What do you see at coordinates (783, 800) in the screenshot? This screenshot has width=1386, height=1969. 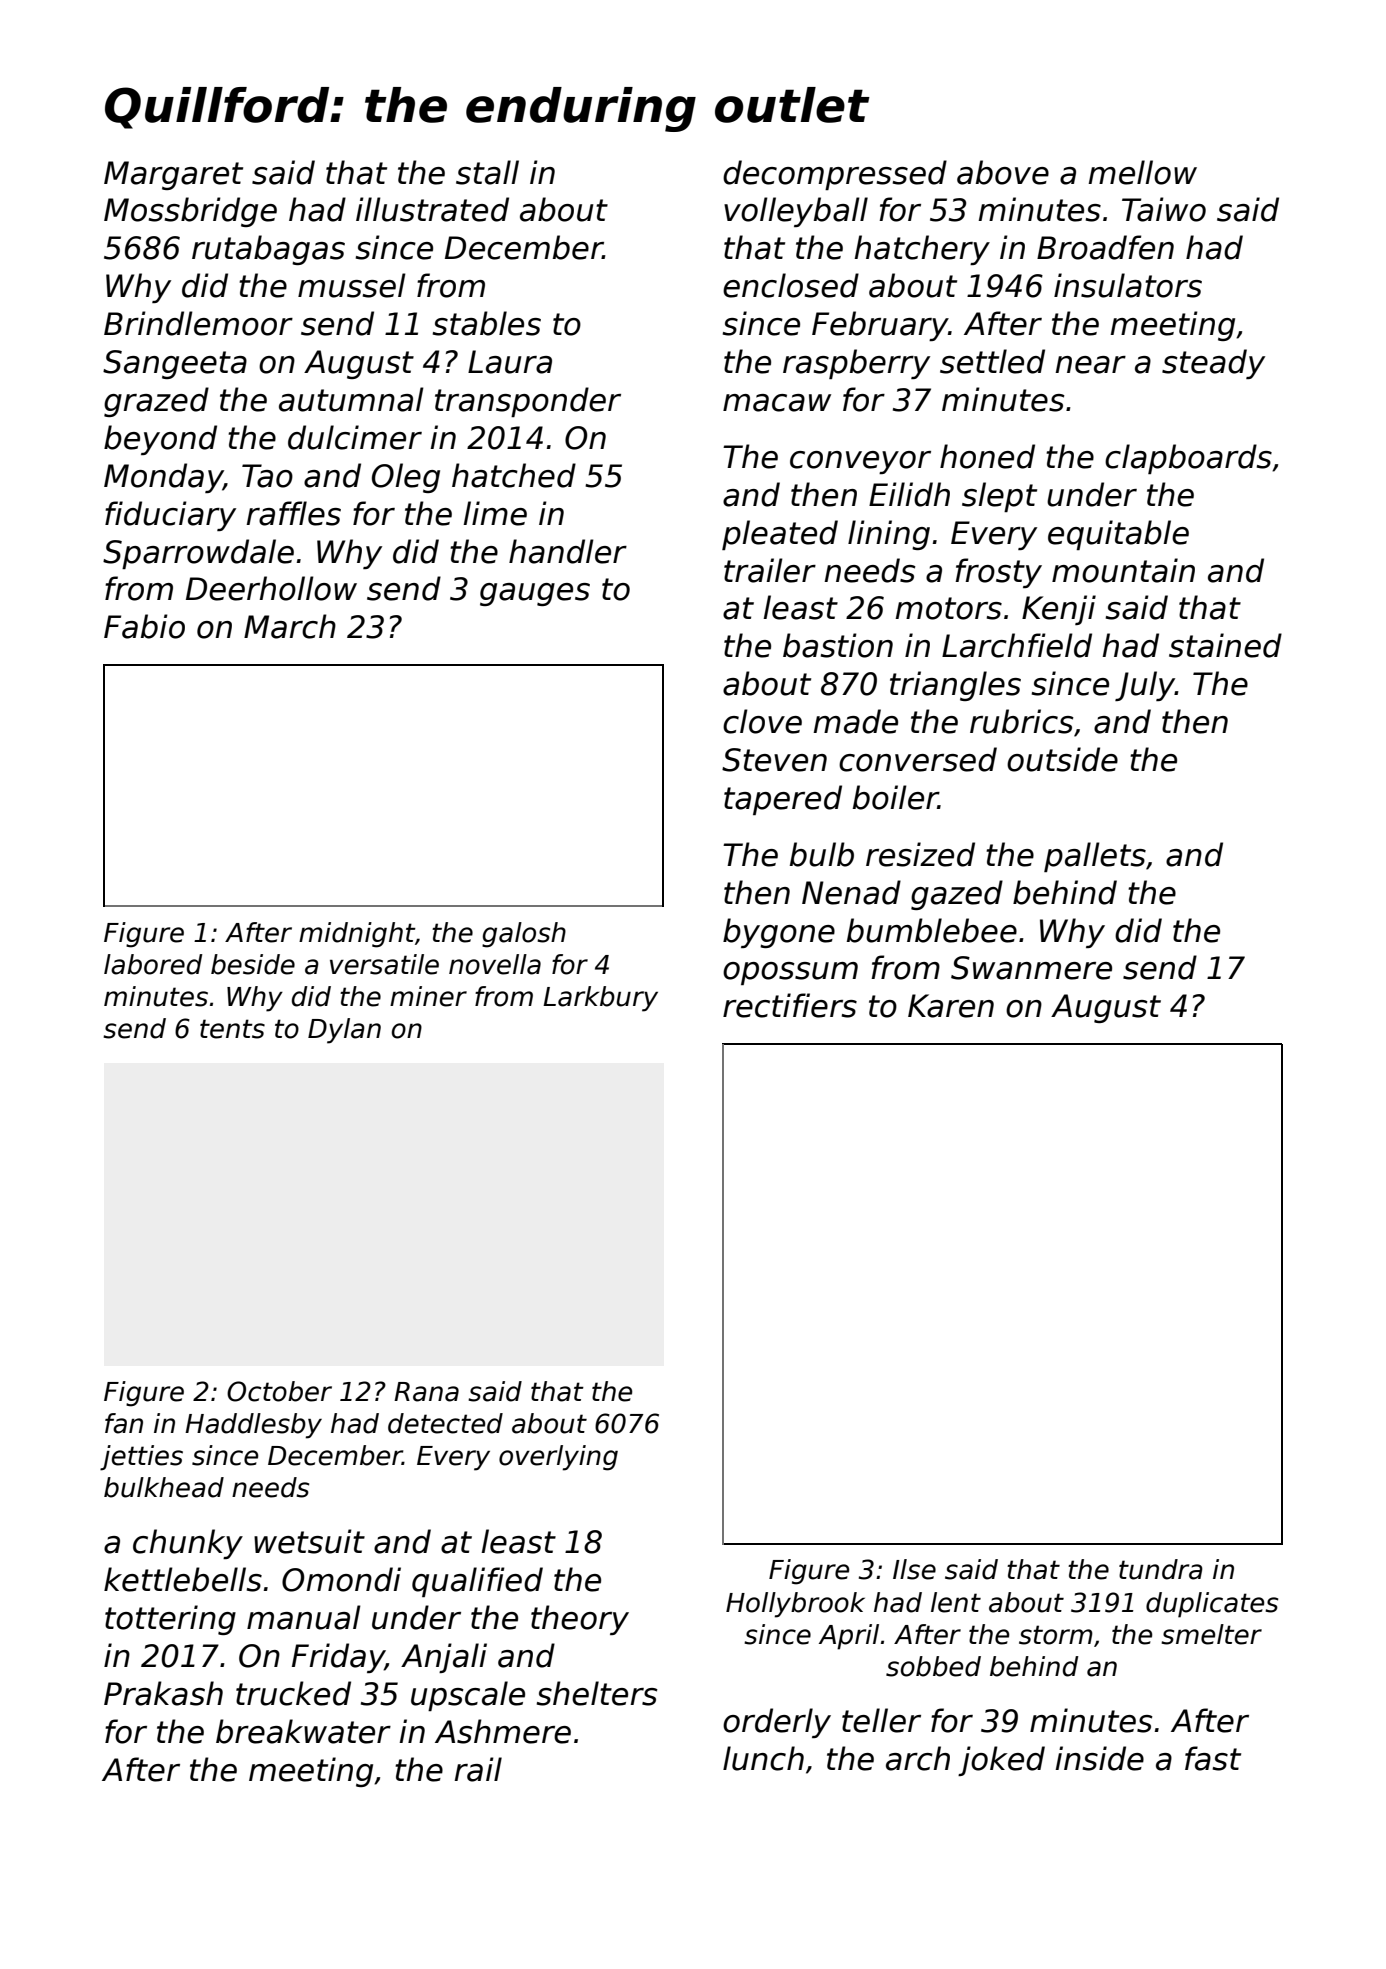 I see `tapered` at bounding box center [783, 800].
